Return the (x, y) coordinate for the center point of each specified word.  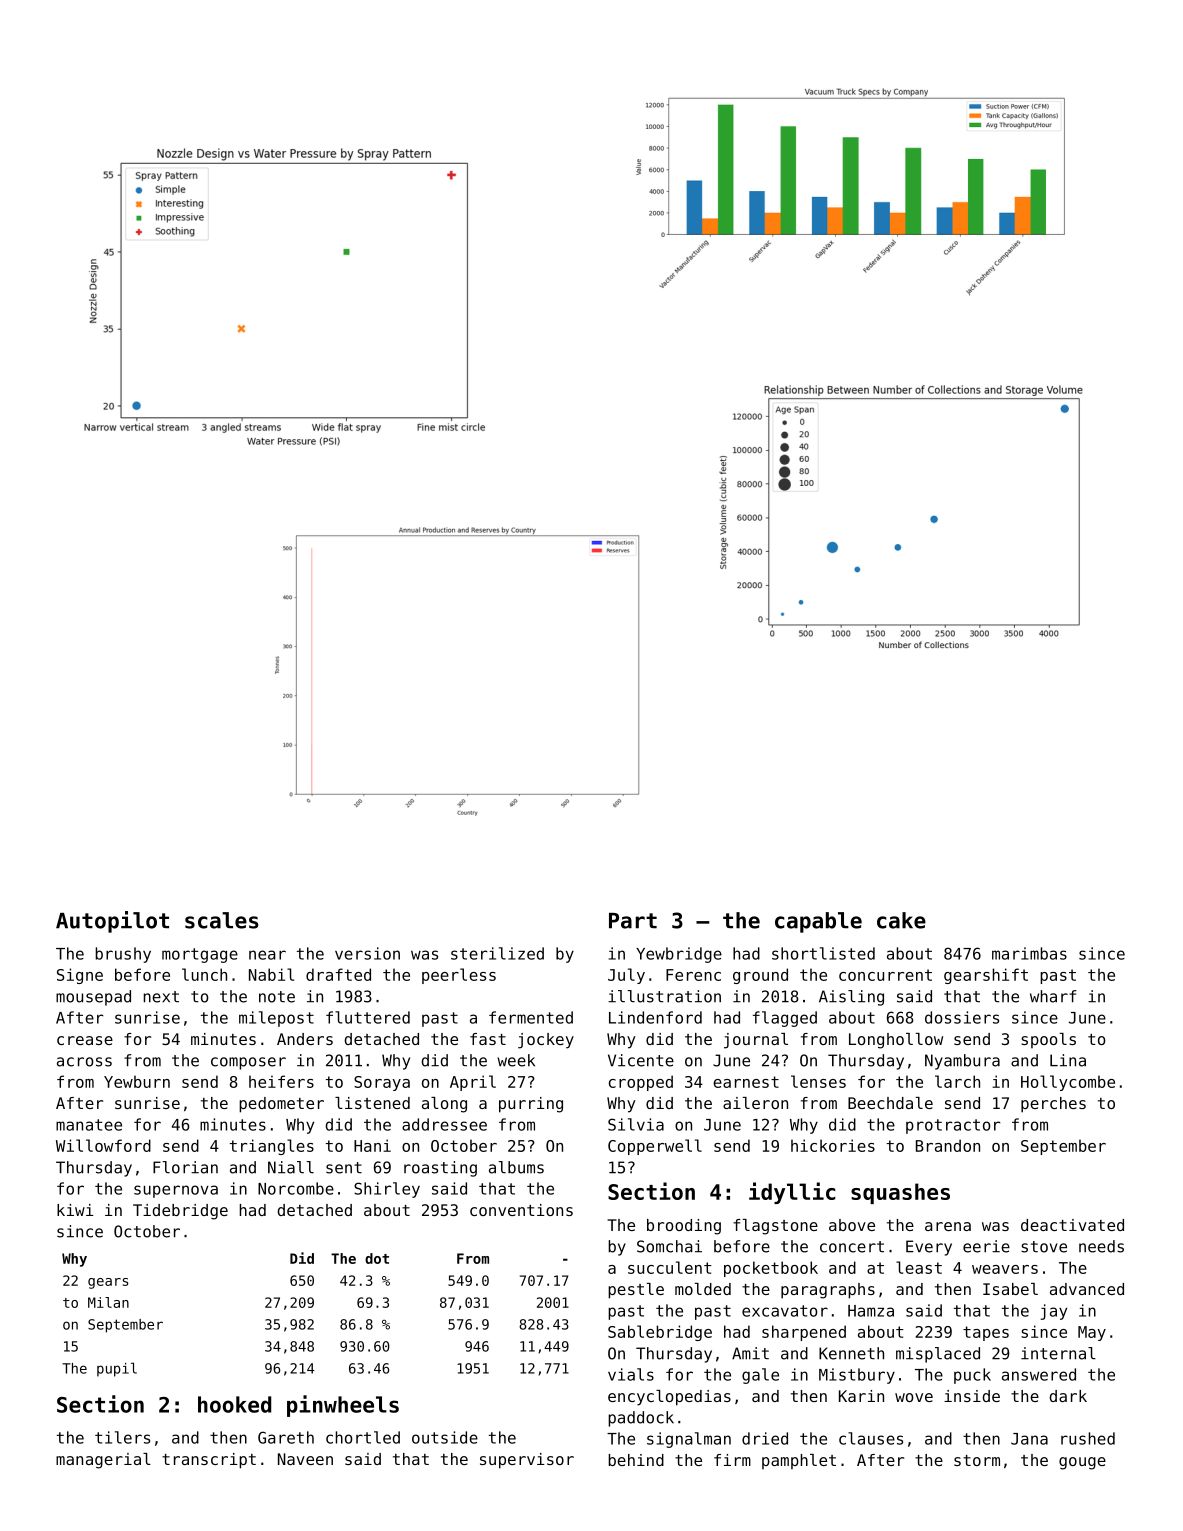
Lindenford (655, 1017)
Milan (108, 1302)
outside (445, 1437)
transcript (209, 1461)
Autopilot (112, 922)
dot (377, 1258)
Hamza (871, 1311)
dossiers (962, 1017)
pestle (636, 1291)
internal (1058, 1353)
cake (901, 920)
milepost (276, 1019)
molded (703, 1289)
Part (633, 921)
